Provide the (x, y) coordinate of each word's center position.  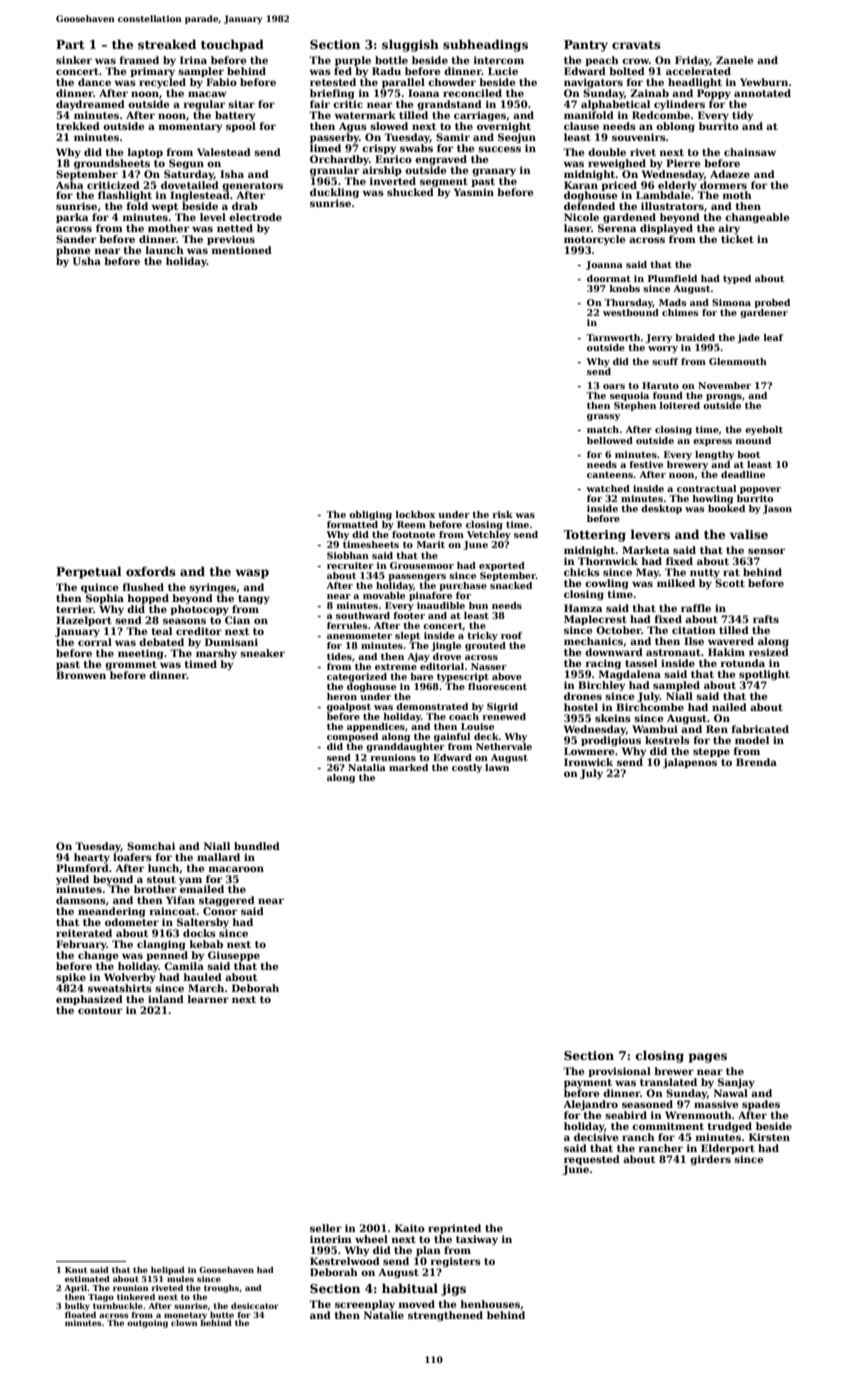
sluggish (410, 45)
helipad (168, 1270)
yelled (72, 880)
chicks (582, 572)
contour (100, 1010)
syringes (212, 588)
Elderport (728, 1149)
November (724, 385)
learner (208, 999)
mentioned (242, 250)
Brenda (756, 762)
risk (502, 514)
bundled (257, 846)
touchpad (232, 45)
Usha (87, 261)
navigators (593, 83)
